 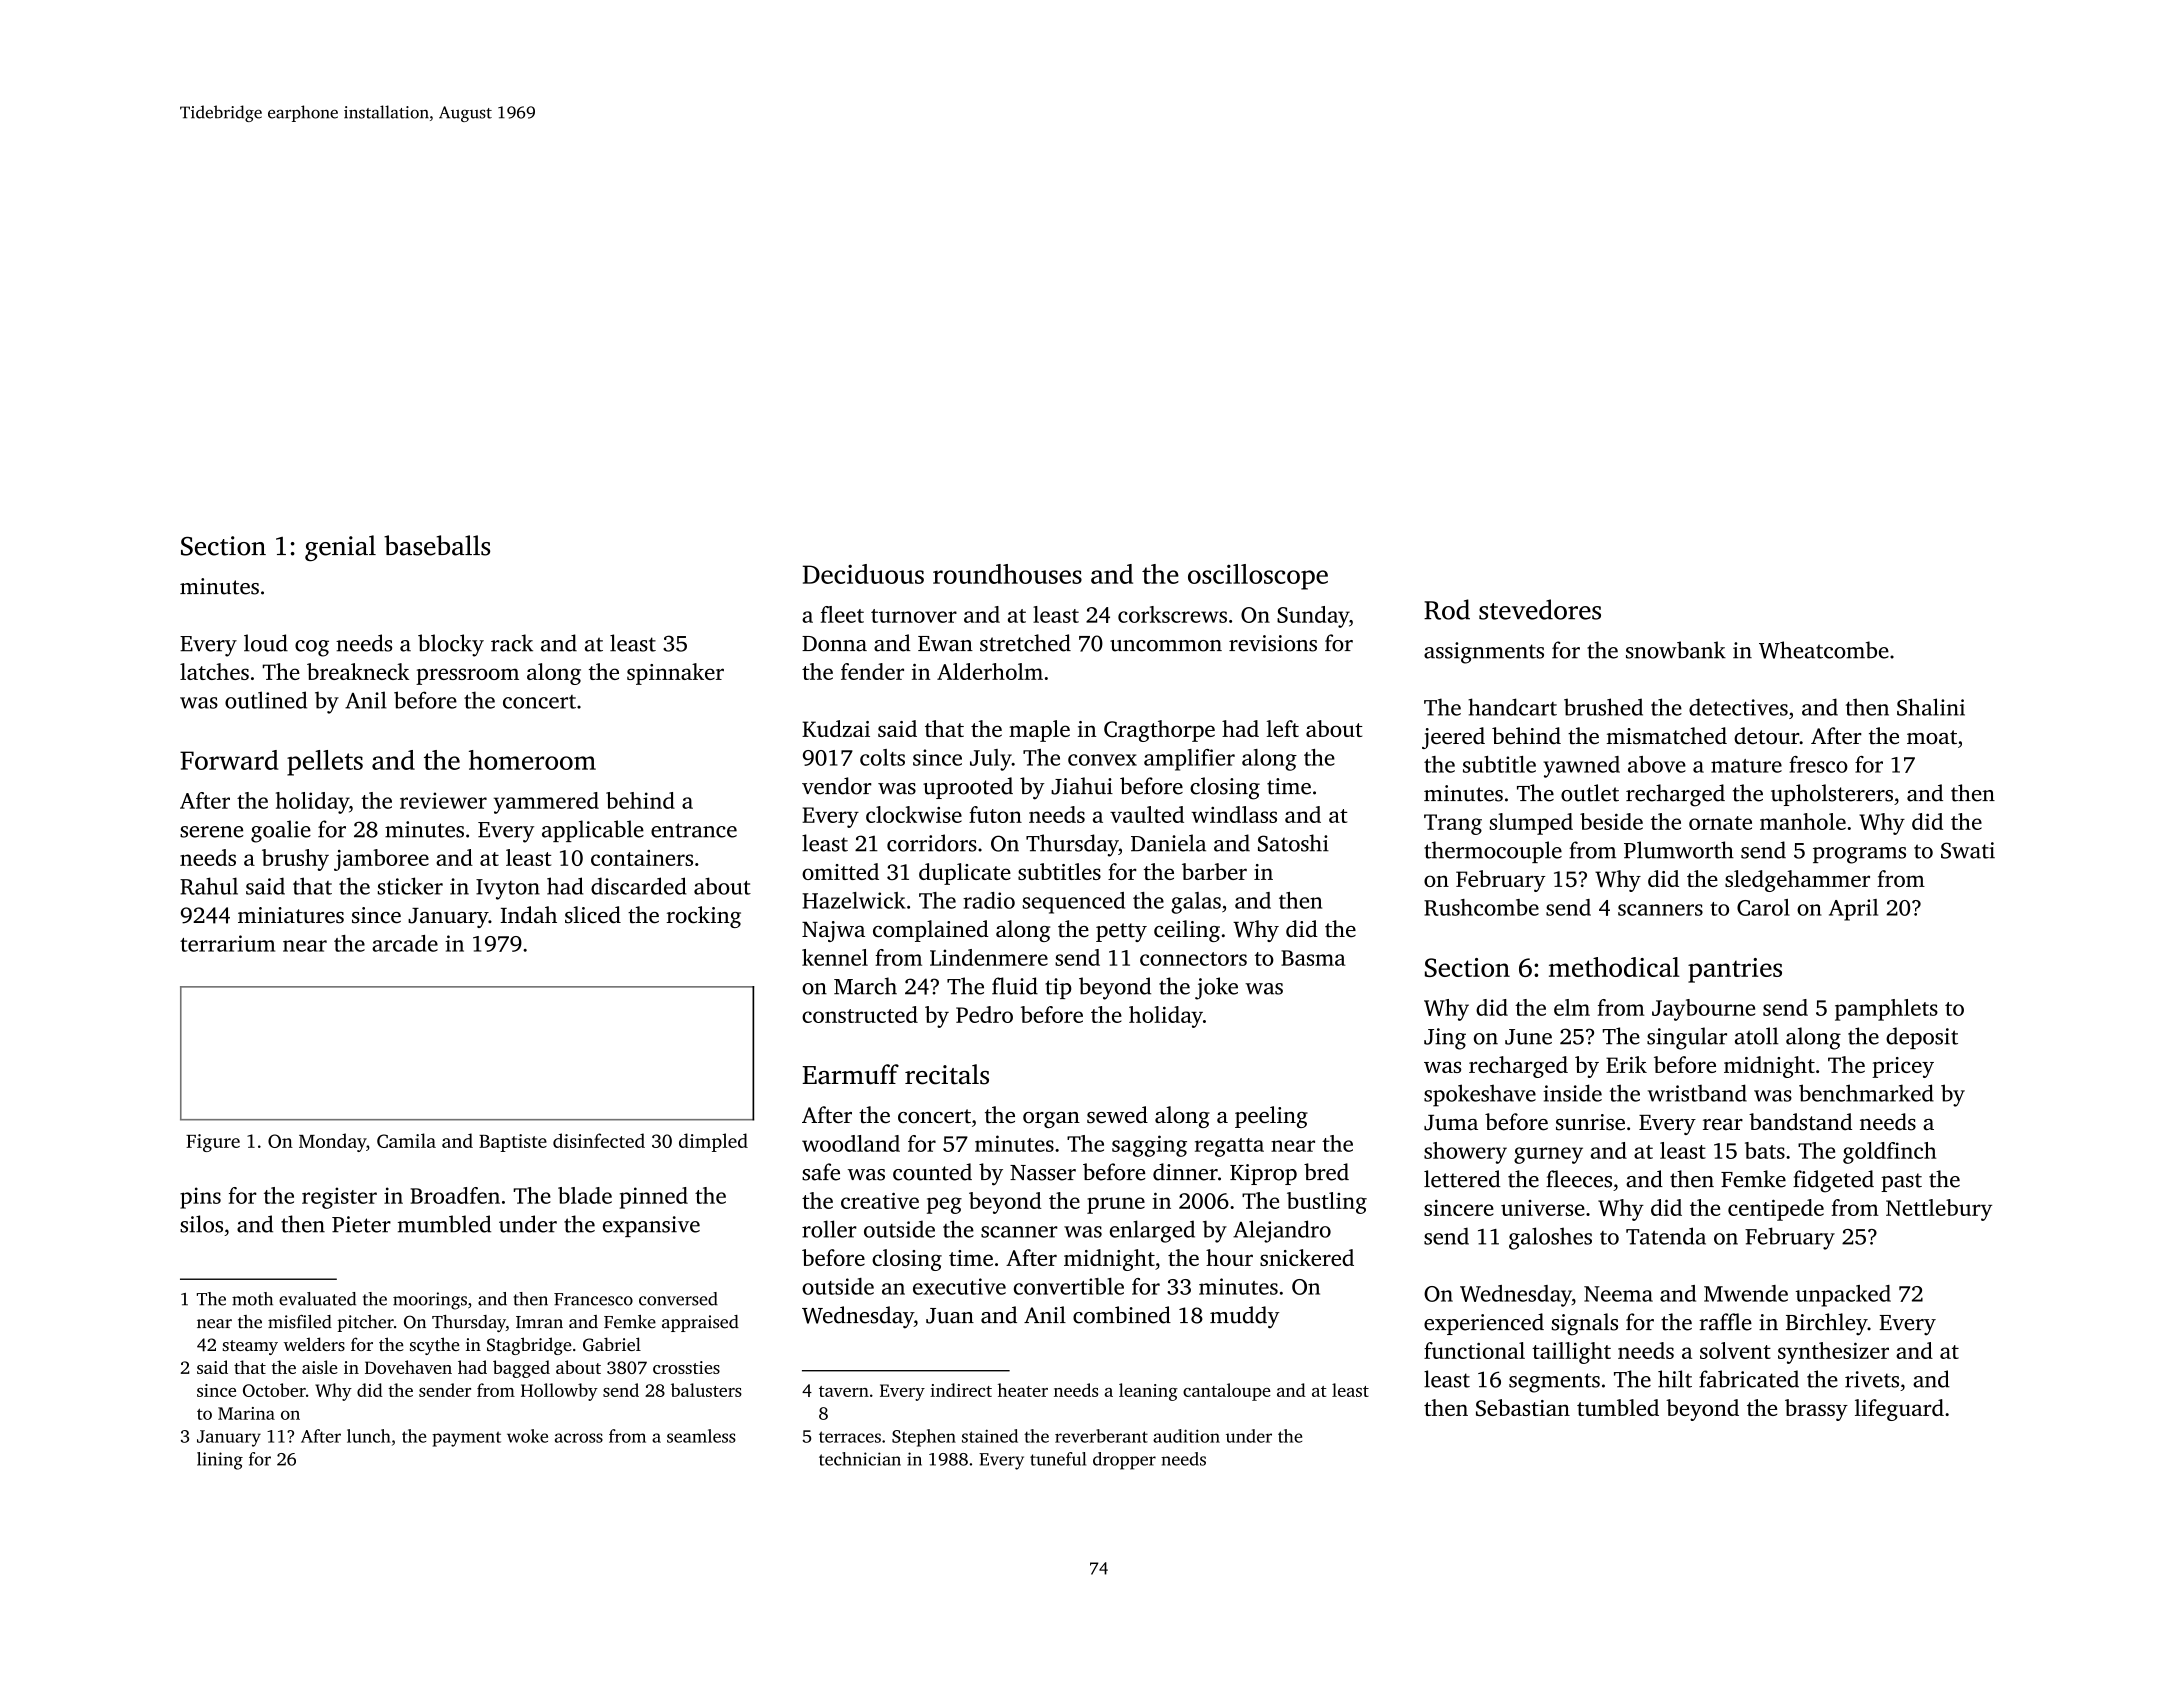 I want to click on windlass, so click(x=1234, y=814).
